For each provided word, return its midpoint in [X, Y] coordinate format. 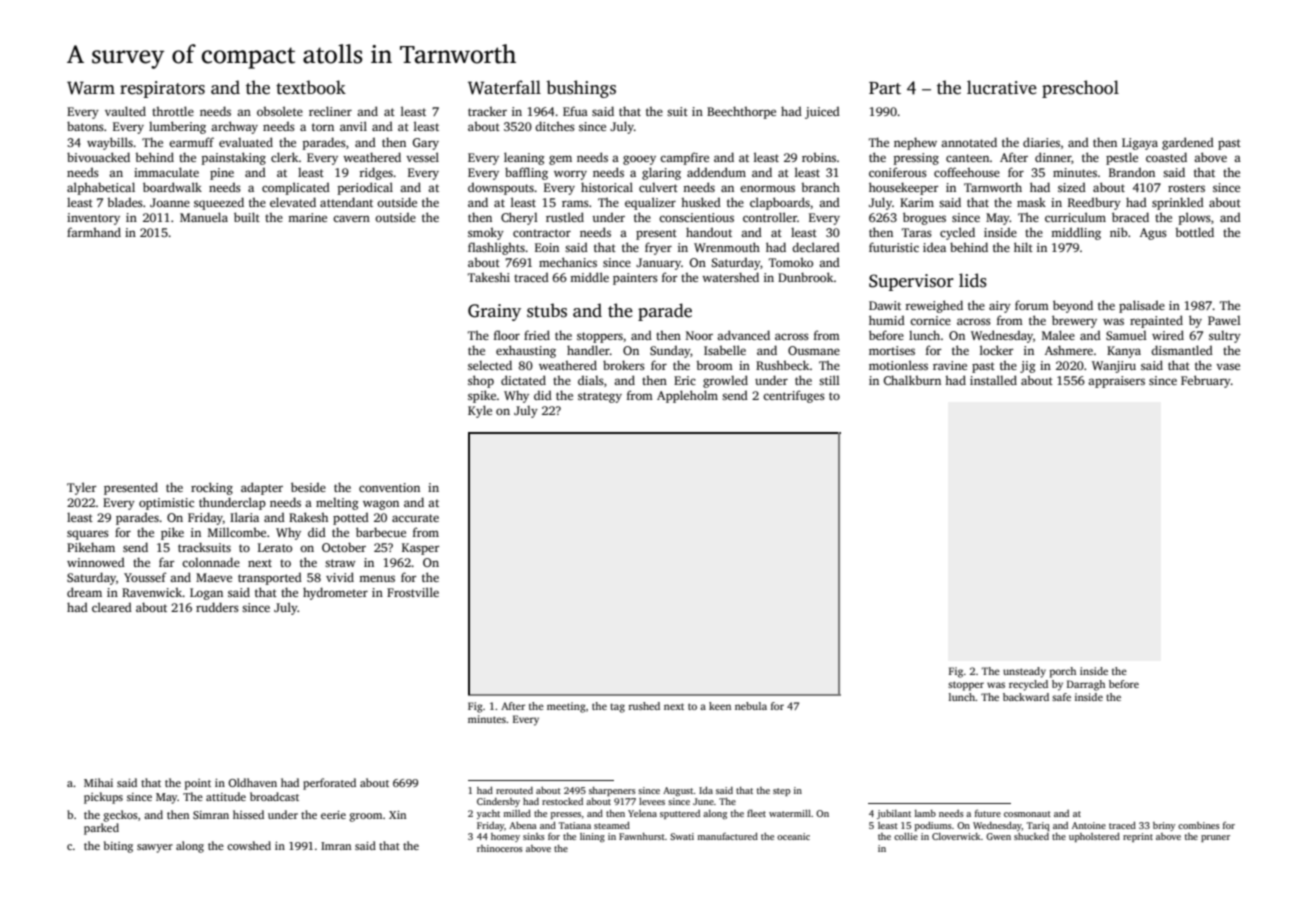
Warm [91, 88]
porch [1063, 672]
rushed [644, 706]
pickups [103, 798]
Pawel [1224, 320]
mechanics [568, 262]
